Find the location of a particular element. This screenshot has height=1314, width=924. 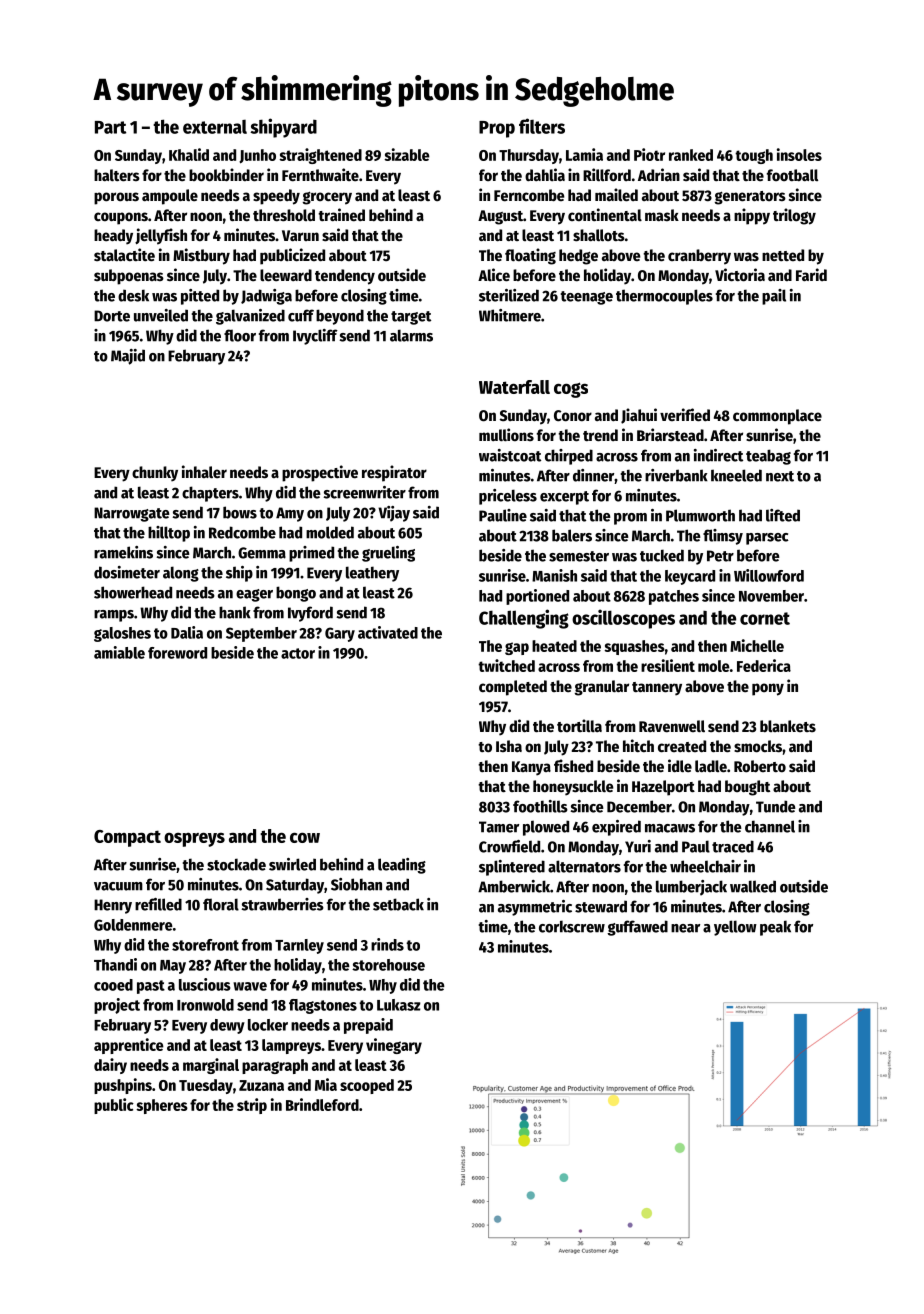

past is located at coordinates (151, 987).
